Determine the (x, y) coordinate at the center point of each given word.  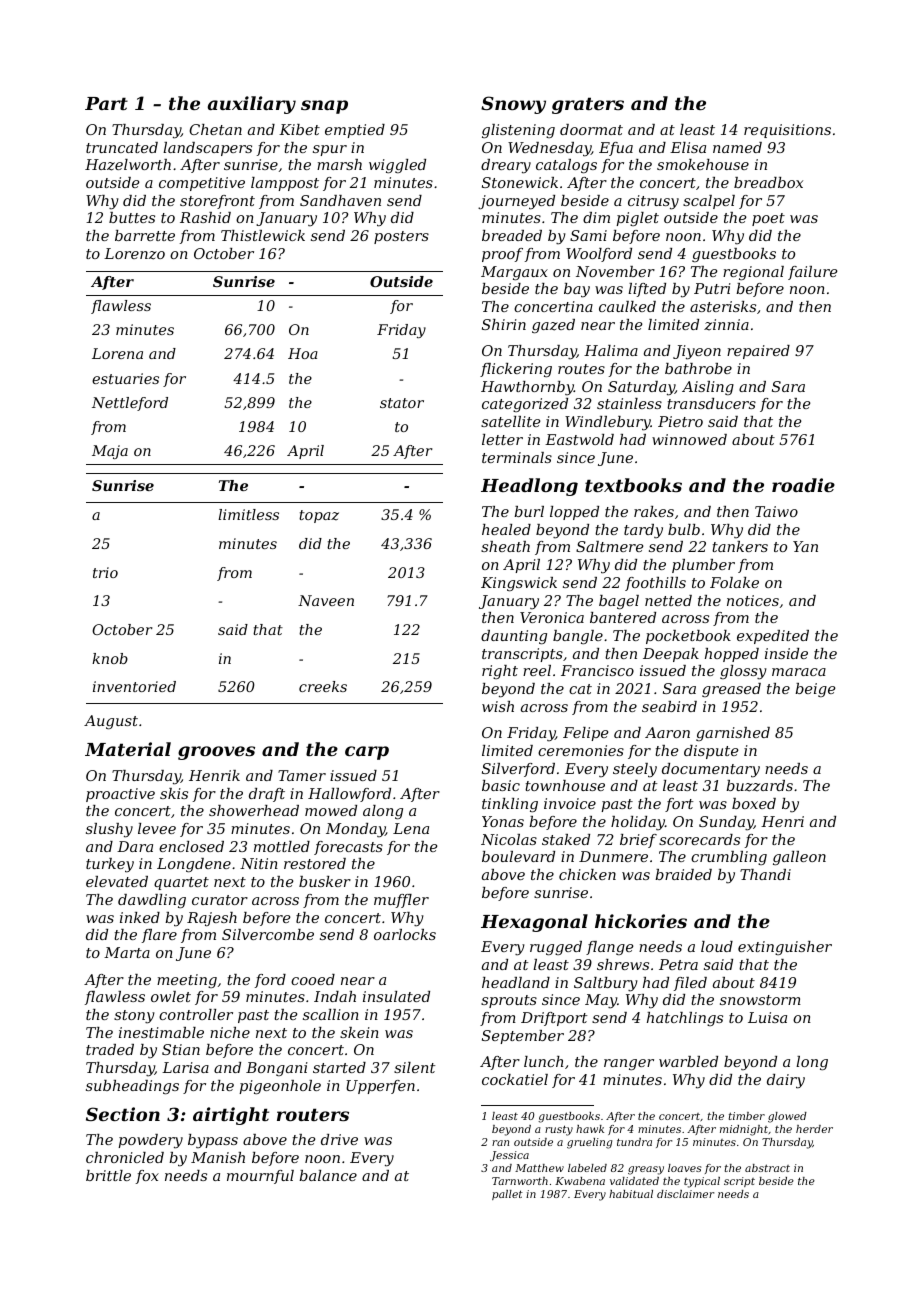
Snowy (513, 105)
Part (106, 103)
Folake (734, 582)
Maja (110, 452)
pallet (507, 1195)
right (500, 672)
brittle (108, 1175)
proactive (120, 795)
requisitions (787, 131)
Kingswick (519, 584)
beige (815, 690)
